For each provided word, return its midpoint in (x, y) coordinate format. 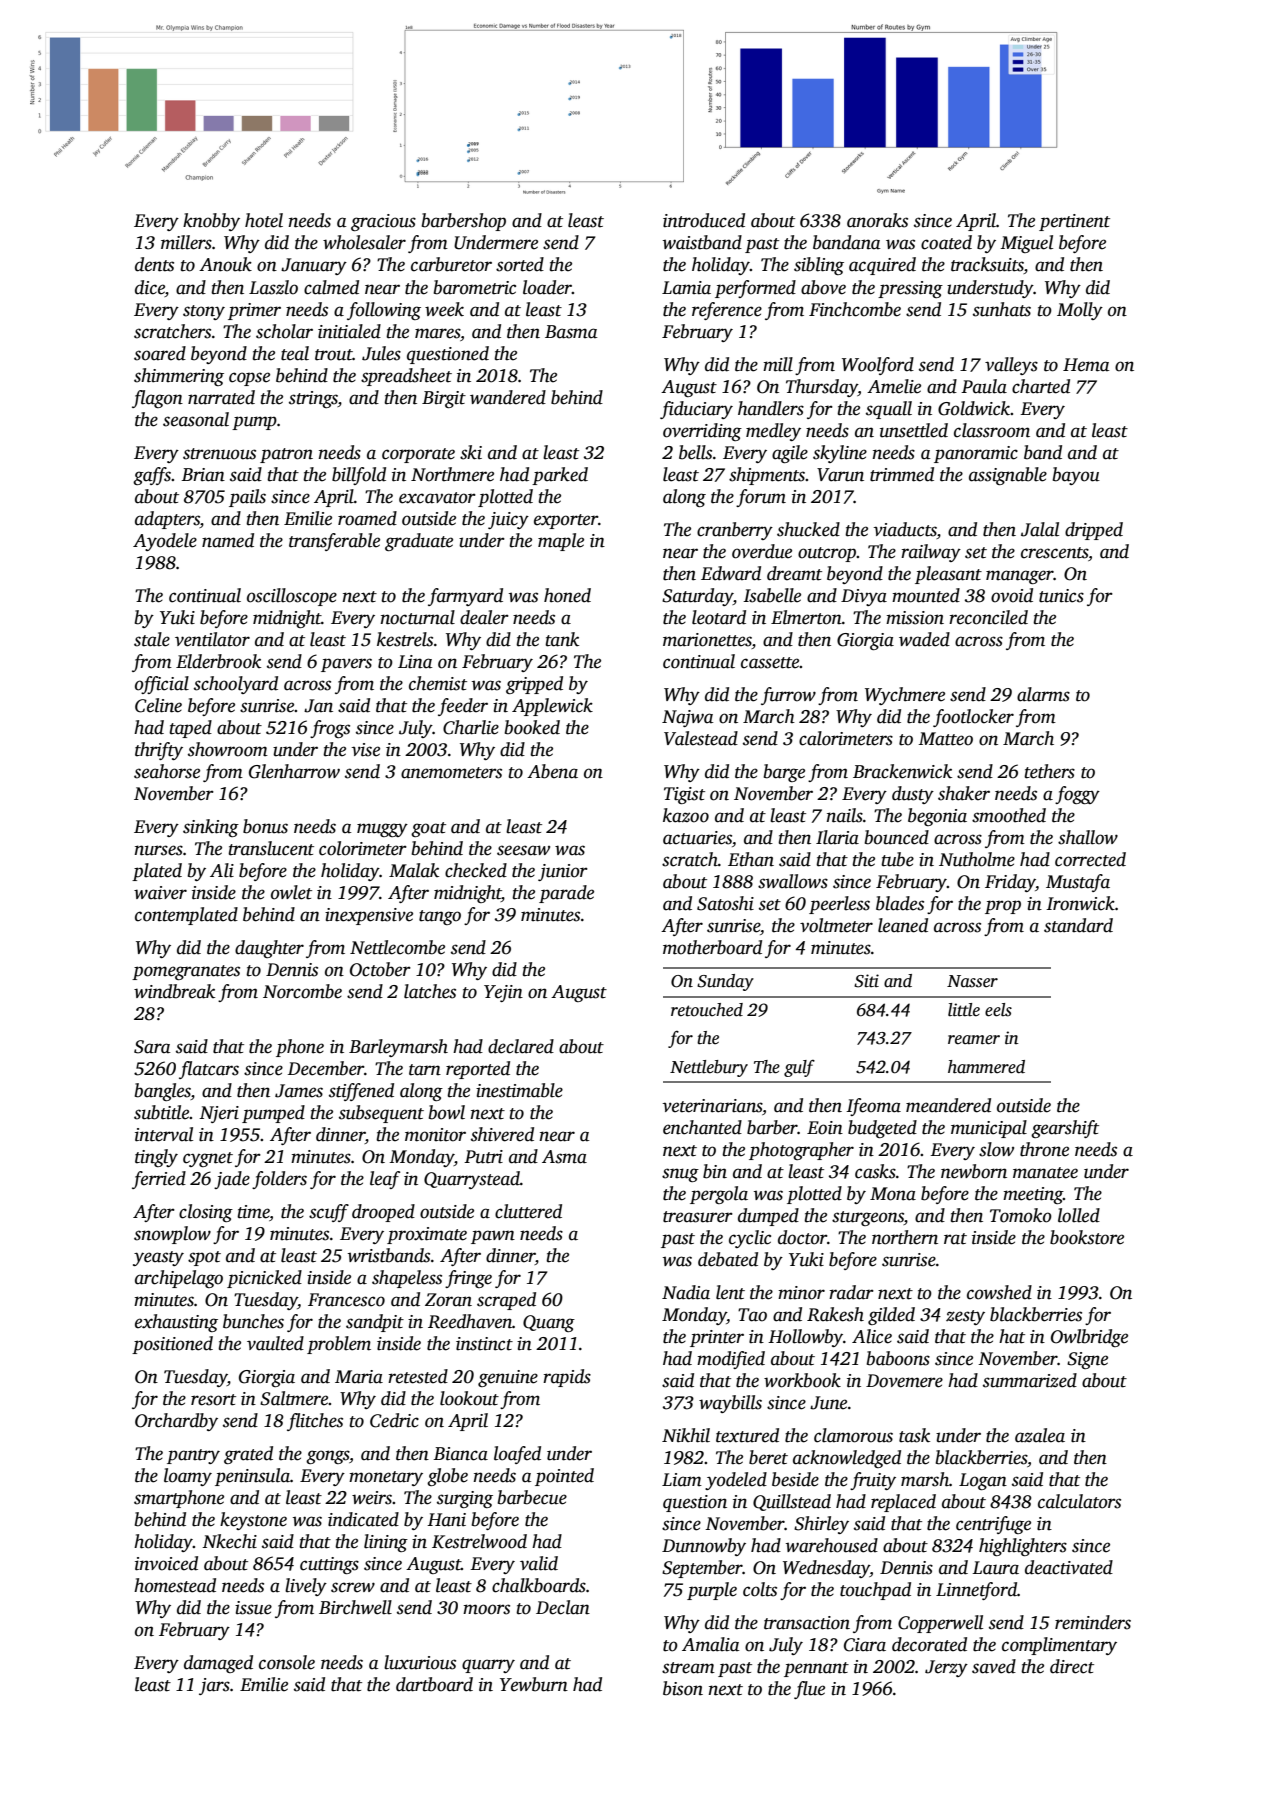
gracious (383, 222)
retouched (707, 1010)
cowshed (999, 1292)
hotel (264, 220)
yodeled (736, 1481)
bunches (253, 1321)
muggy (382, 830)
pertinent (1074, 222)
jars (214, 1686)
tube (897, 859)
